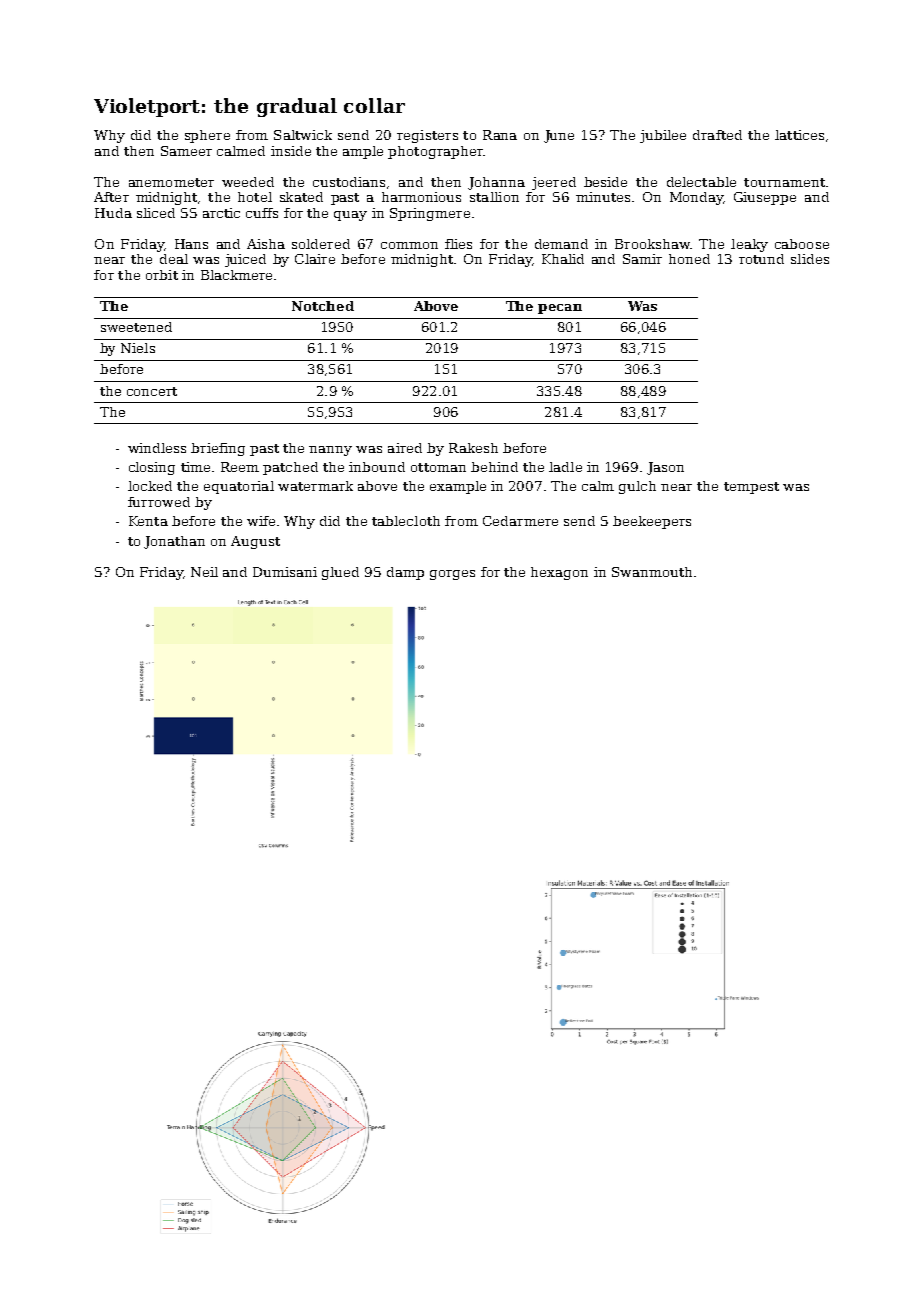 The height and width of the page is (1308, 924). What do you see at coordinates (560, 309) in the page?
I see `pecan` at bounding box center [560, 309].
